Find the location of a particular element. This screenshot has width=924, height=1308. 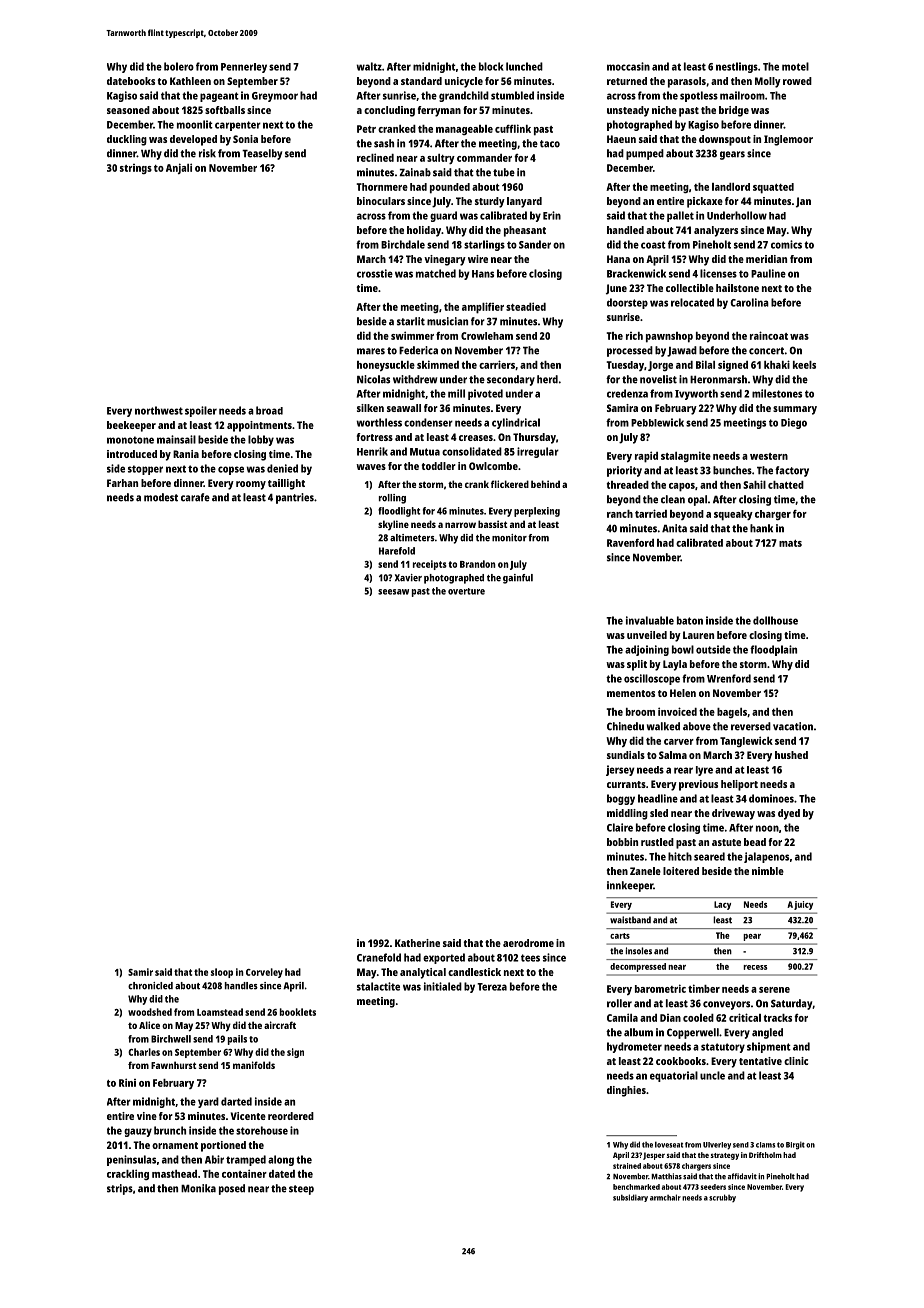

rowed is located at coordinates (797, 81).
